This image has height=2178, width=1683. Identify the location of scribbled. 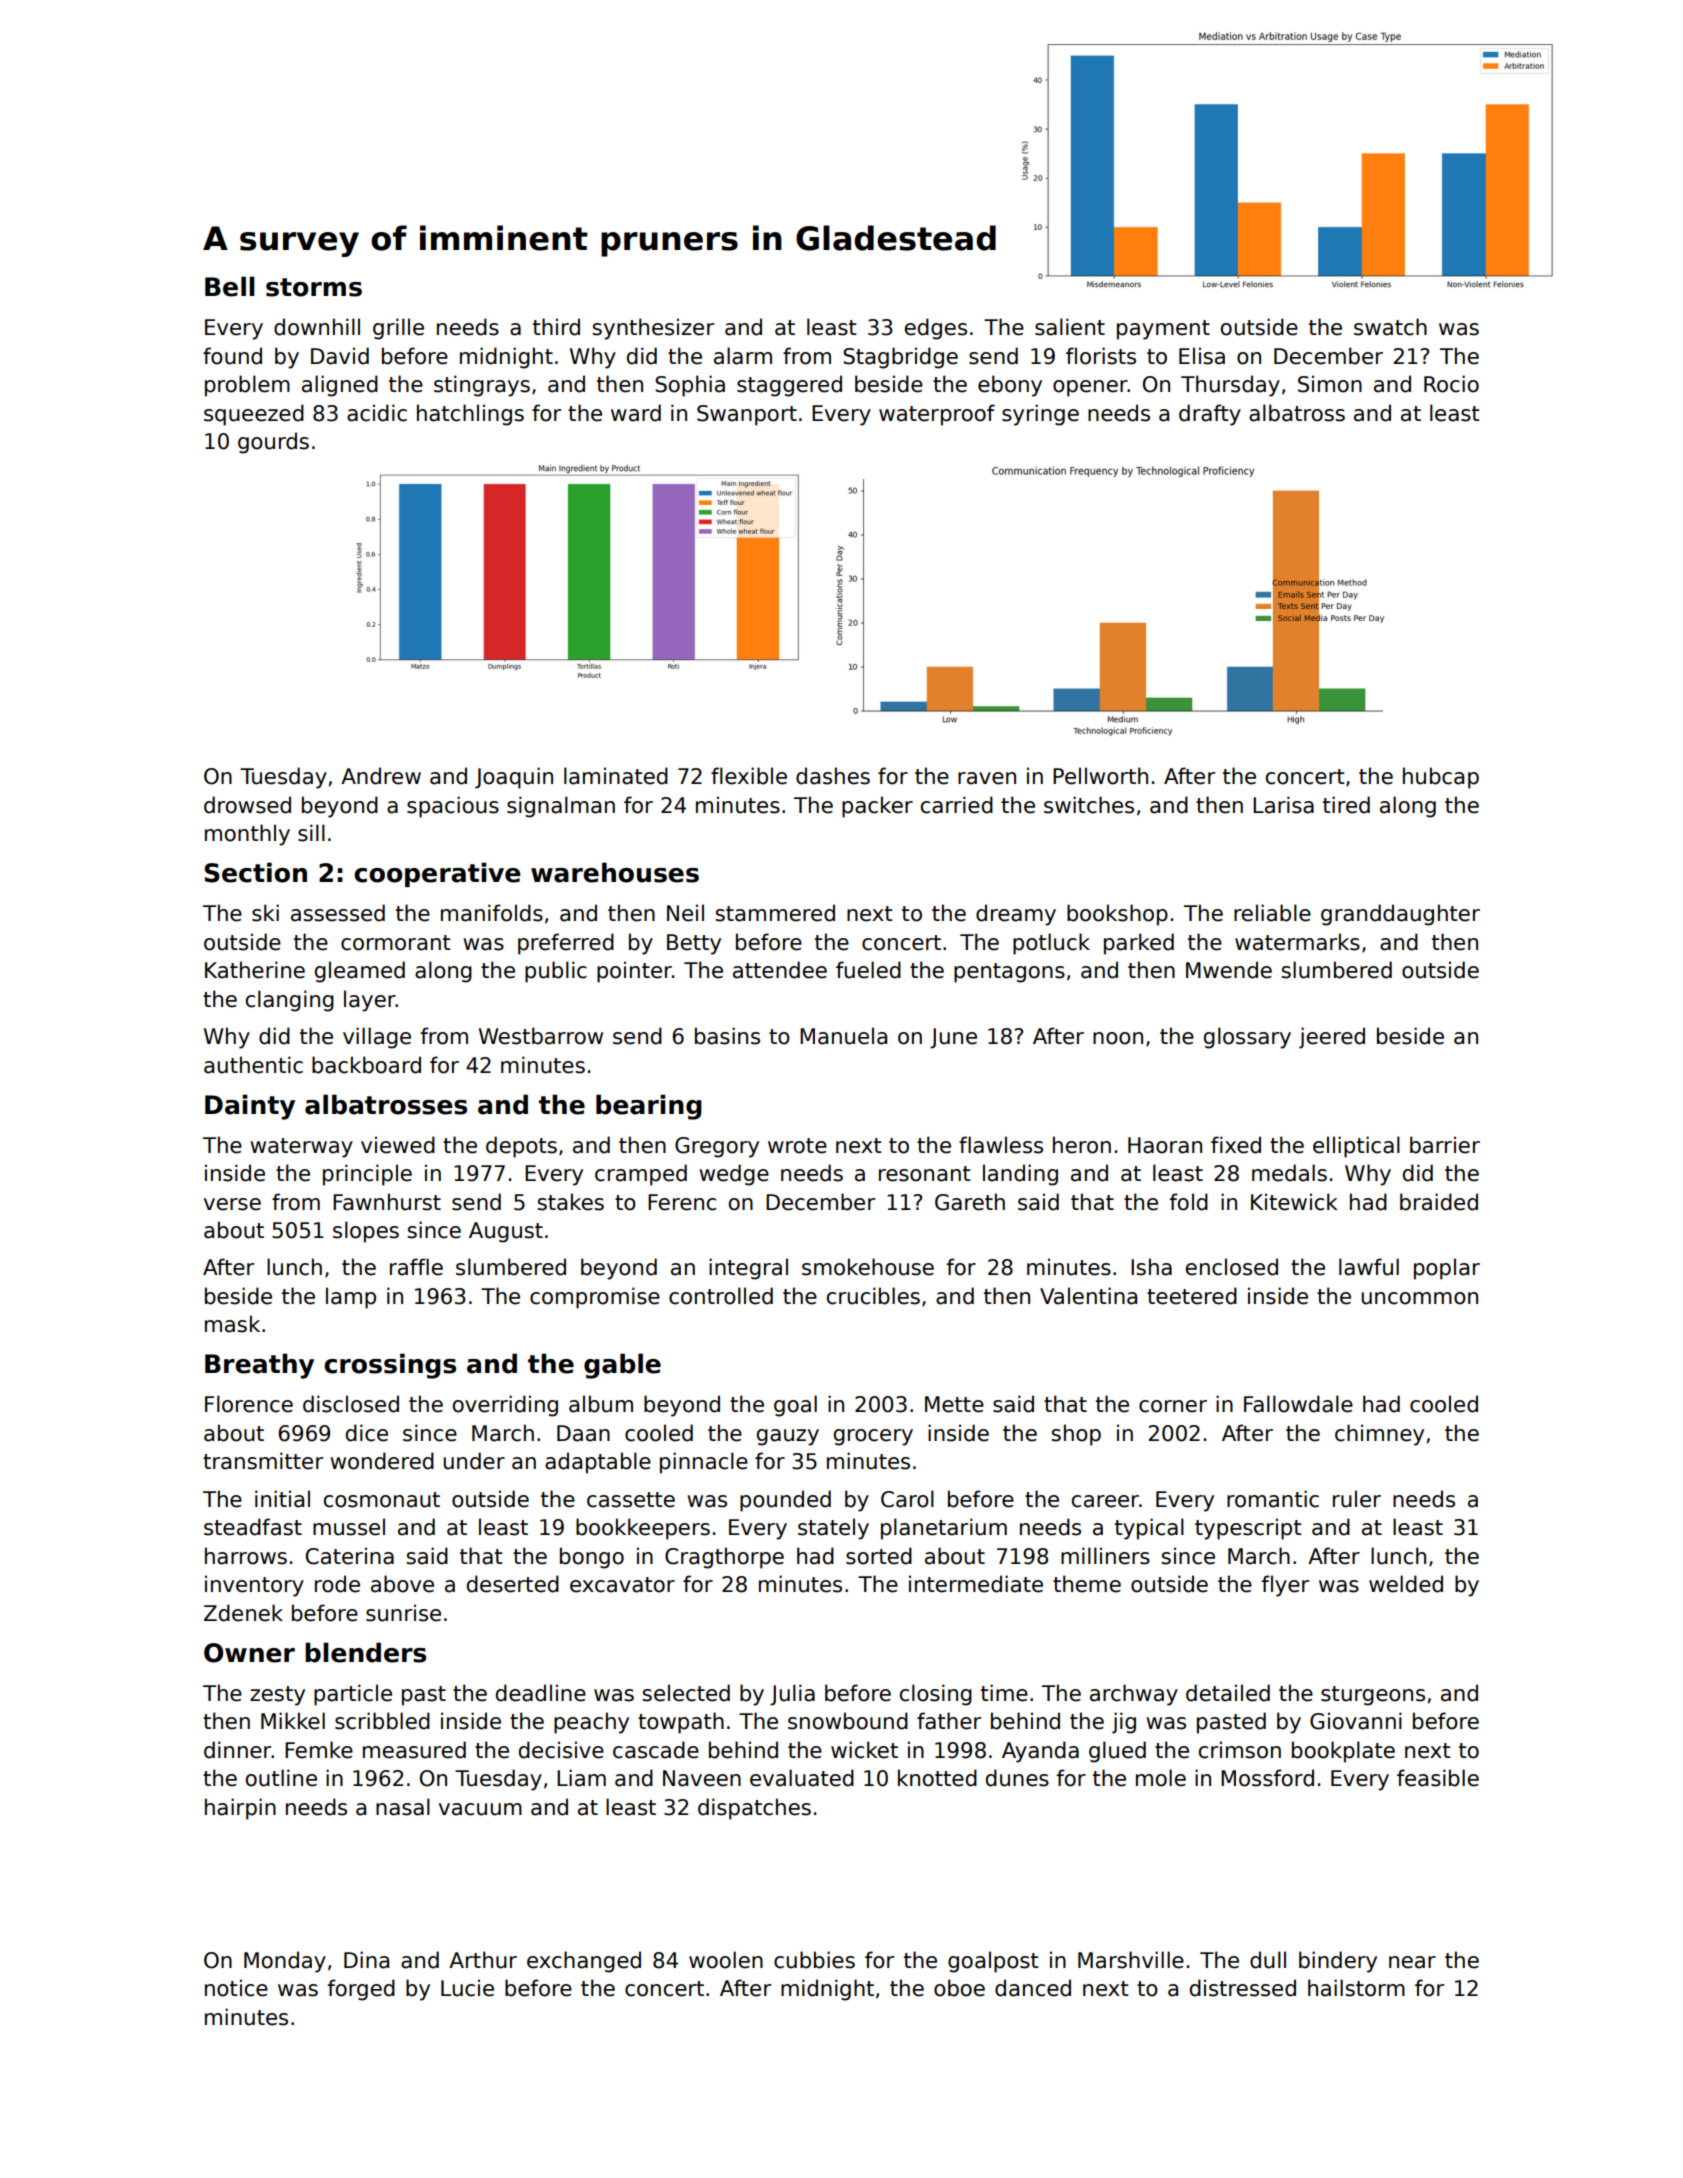
(382, 1721).
